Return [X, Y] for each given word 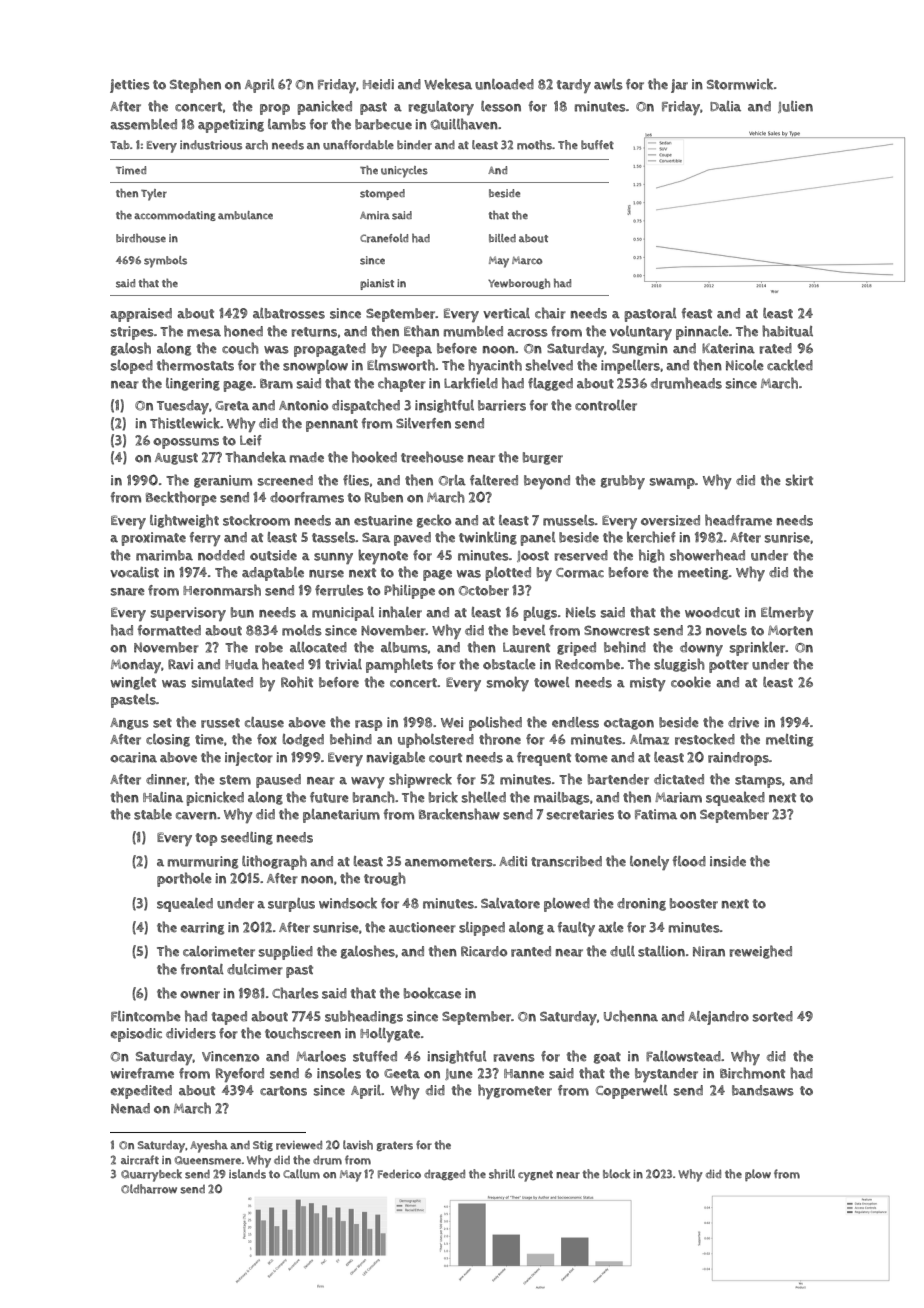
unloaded [504, 84]
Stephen [195, 85]
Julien [795, 107]
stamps [758, 781]
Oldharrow [149, 1189]
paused [278, 781]
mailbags [562, 798]
